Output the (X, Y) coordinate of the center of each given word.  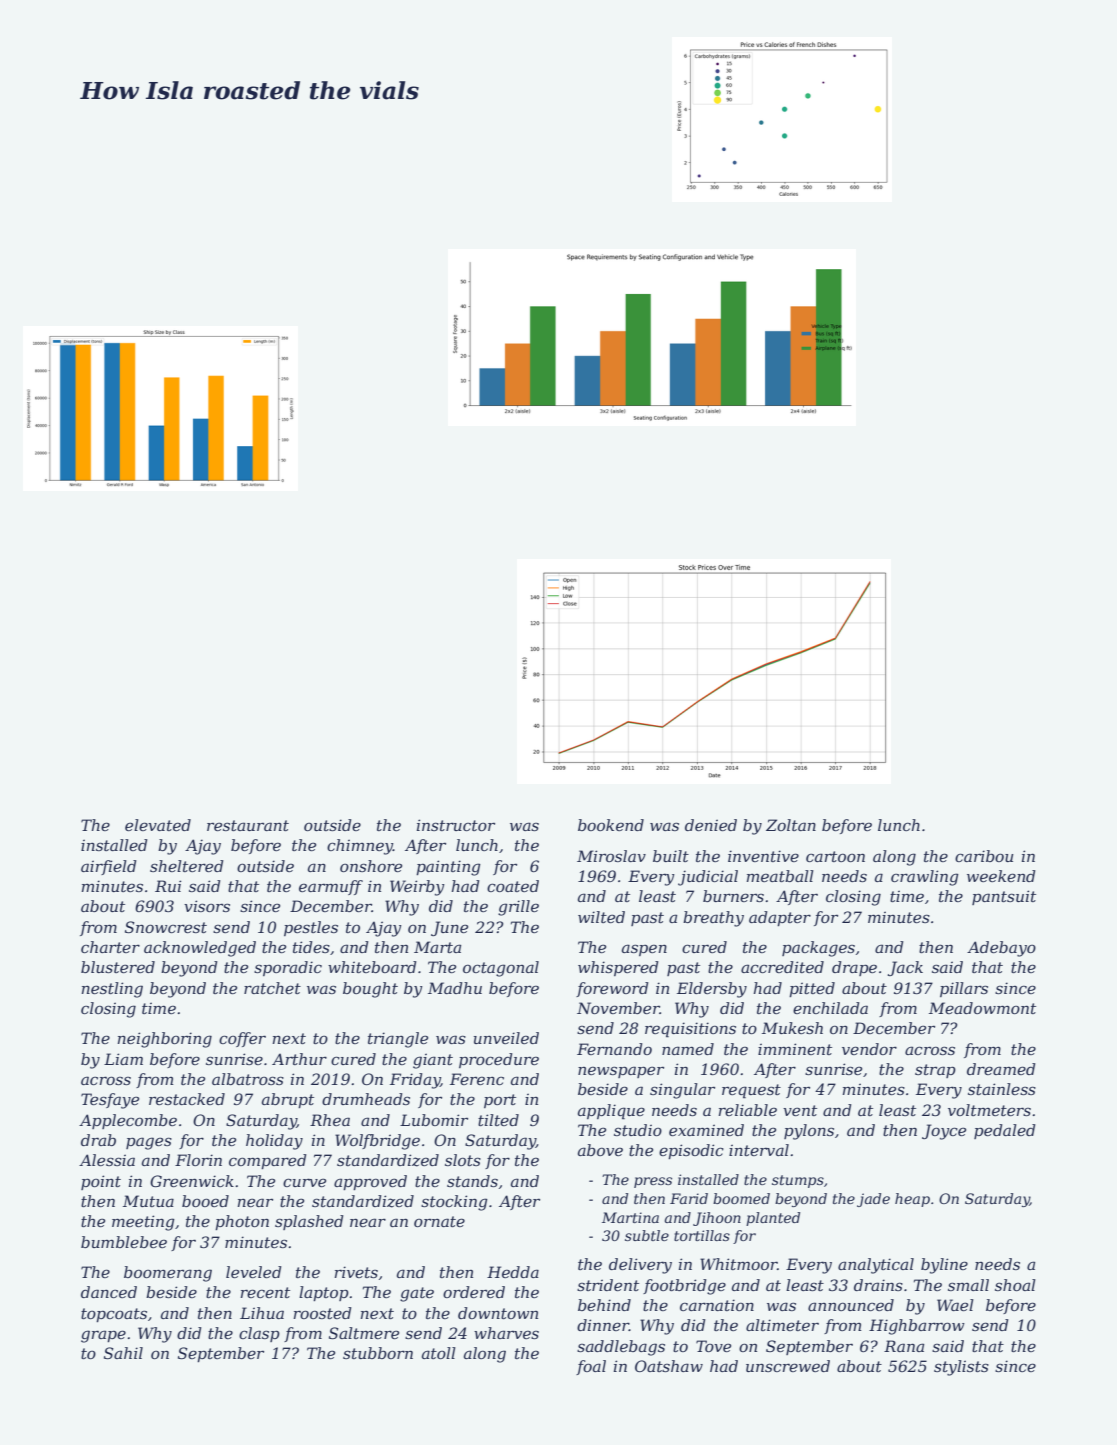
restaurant (248, 825)
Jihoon (717, 1219)
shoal (1015, 1285)
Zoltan (791, 825)
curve (304, 1182)
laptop (324, 1293)
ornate (439, 1221)
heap (912, 1200)
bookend (611, 825)
